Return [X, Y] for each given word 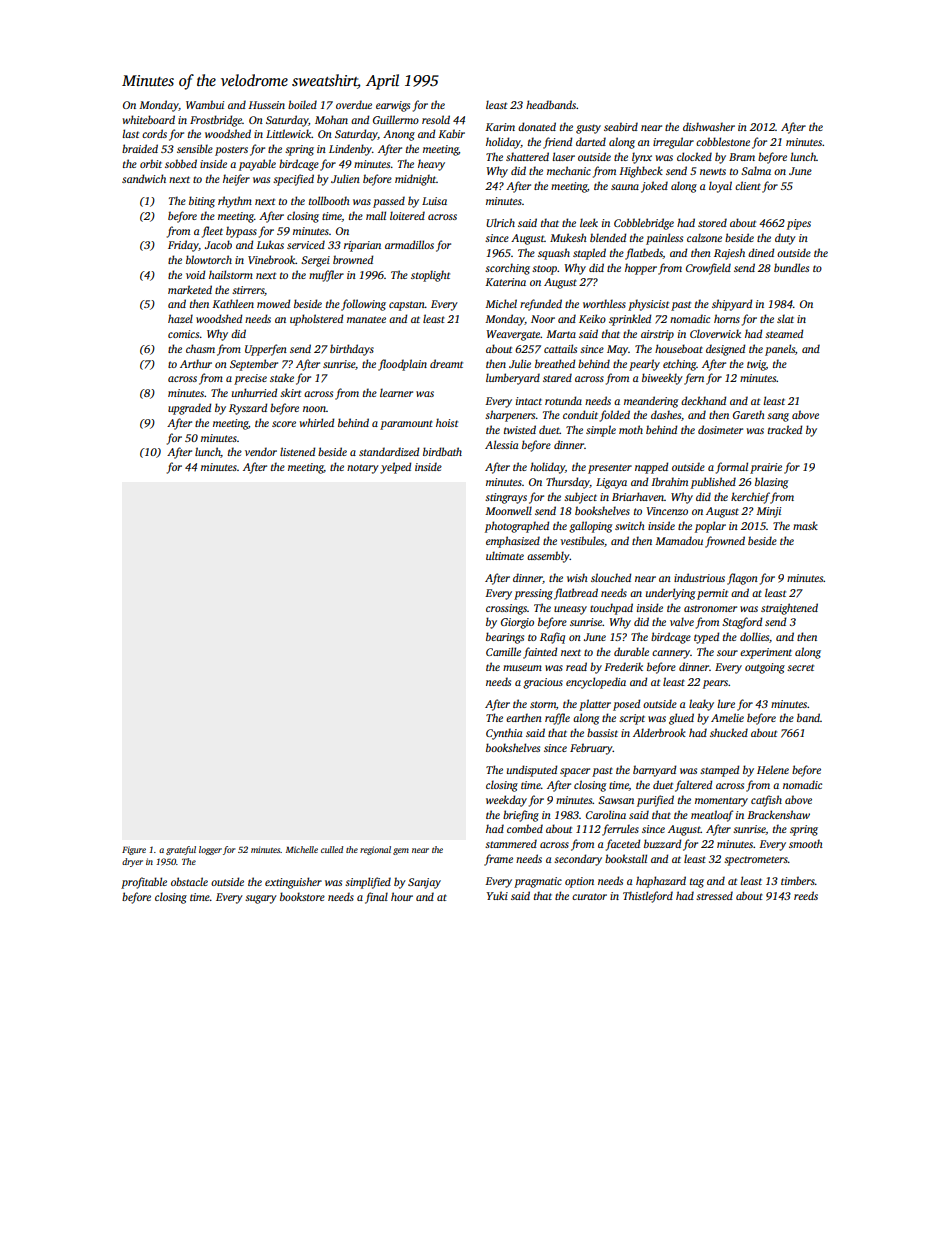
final [376, 898]
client [748, 185]
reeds [806, 895]
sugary [261, 899]
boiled [302, 104]
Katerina [505, 282]
